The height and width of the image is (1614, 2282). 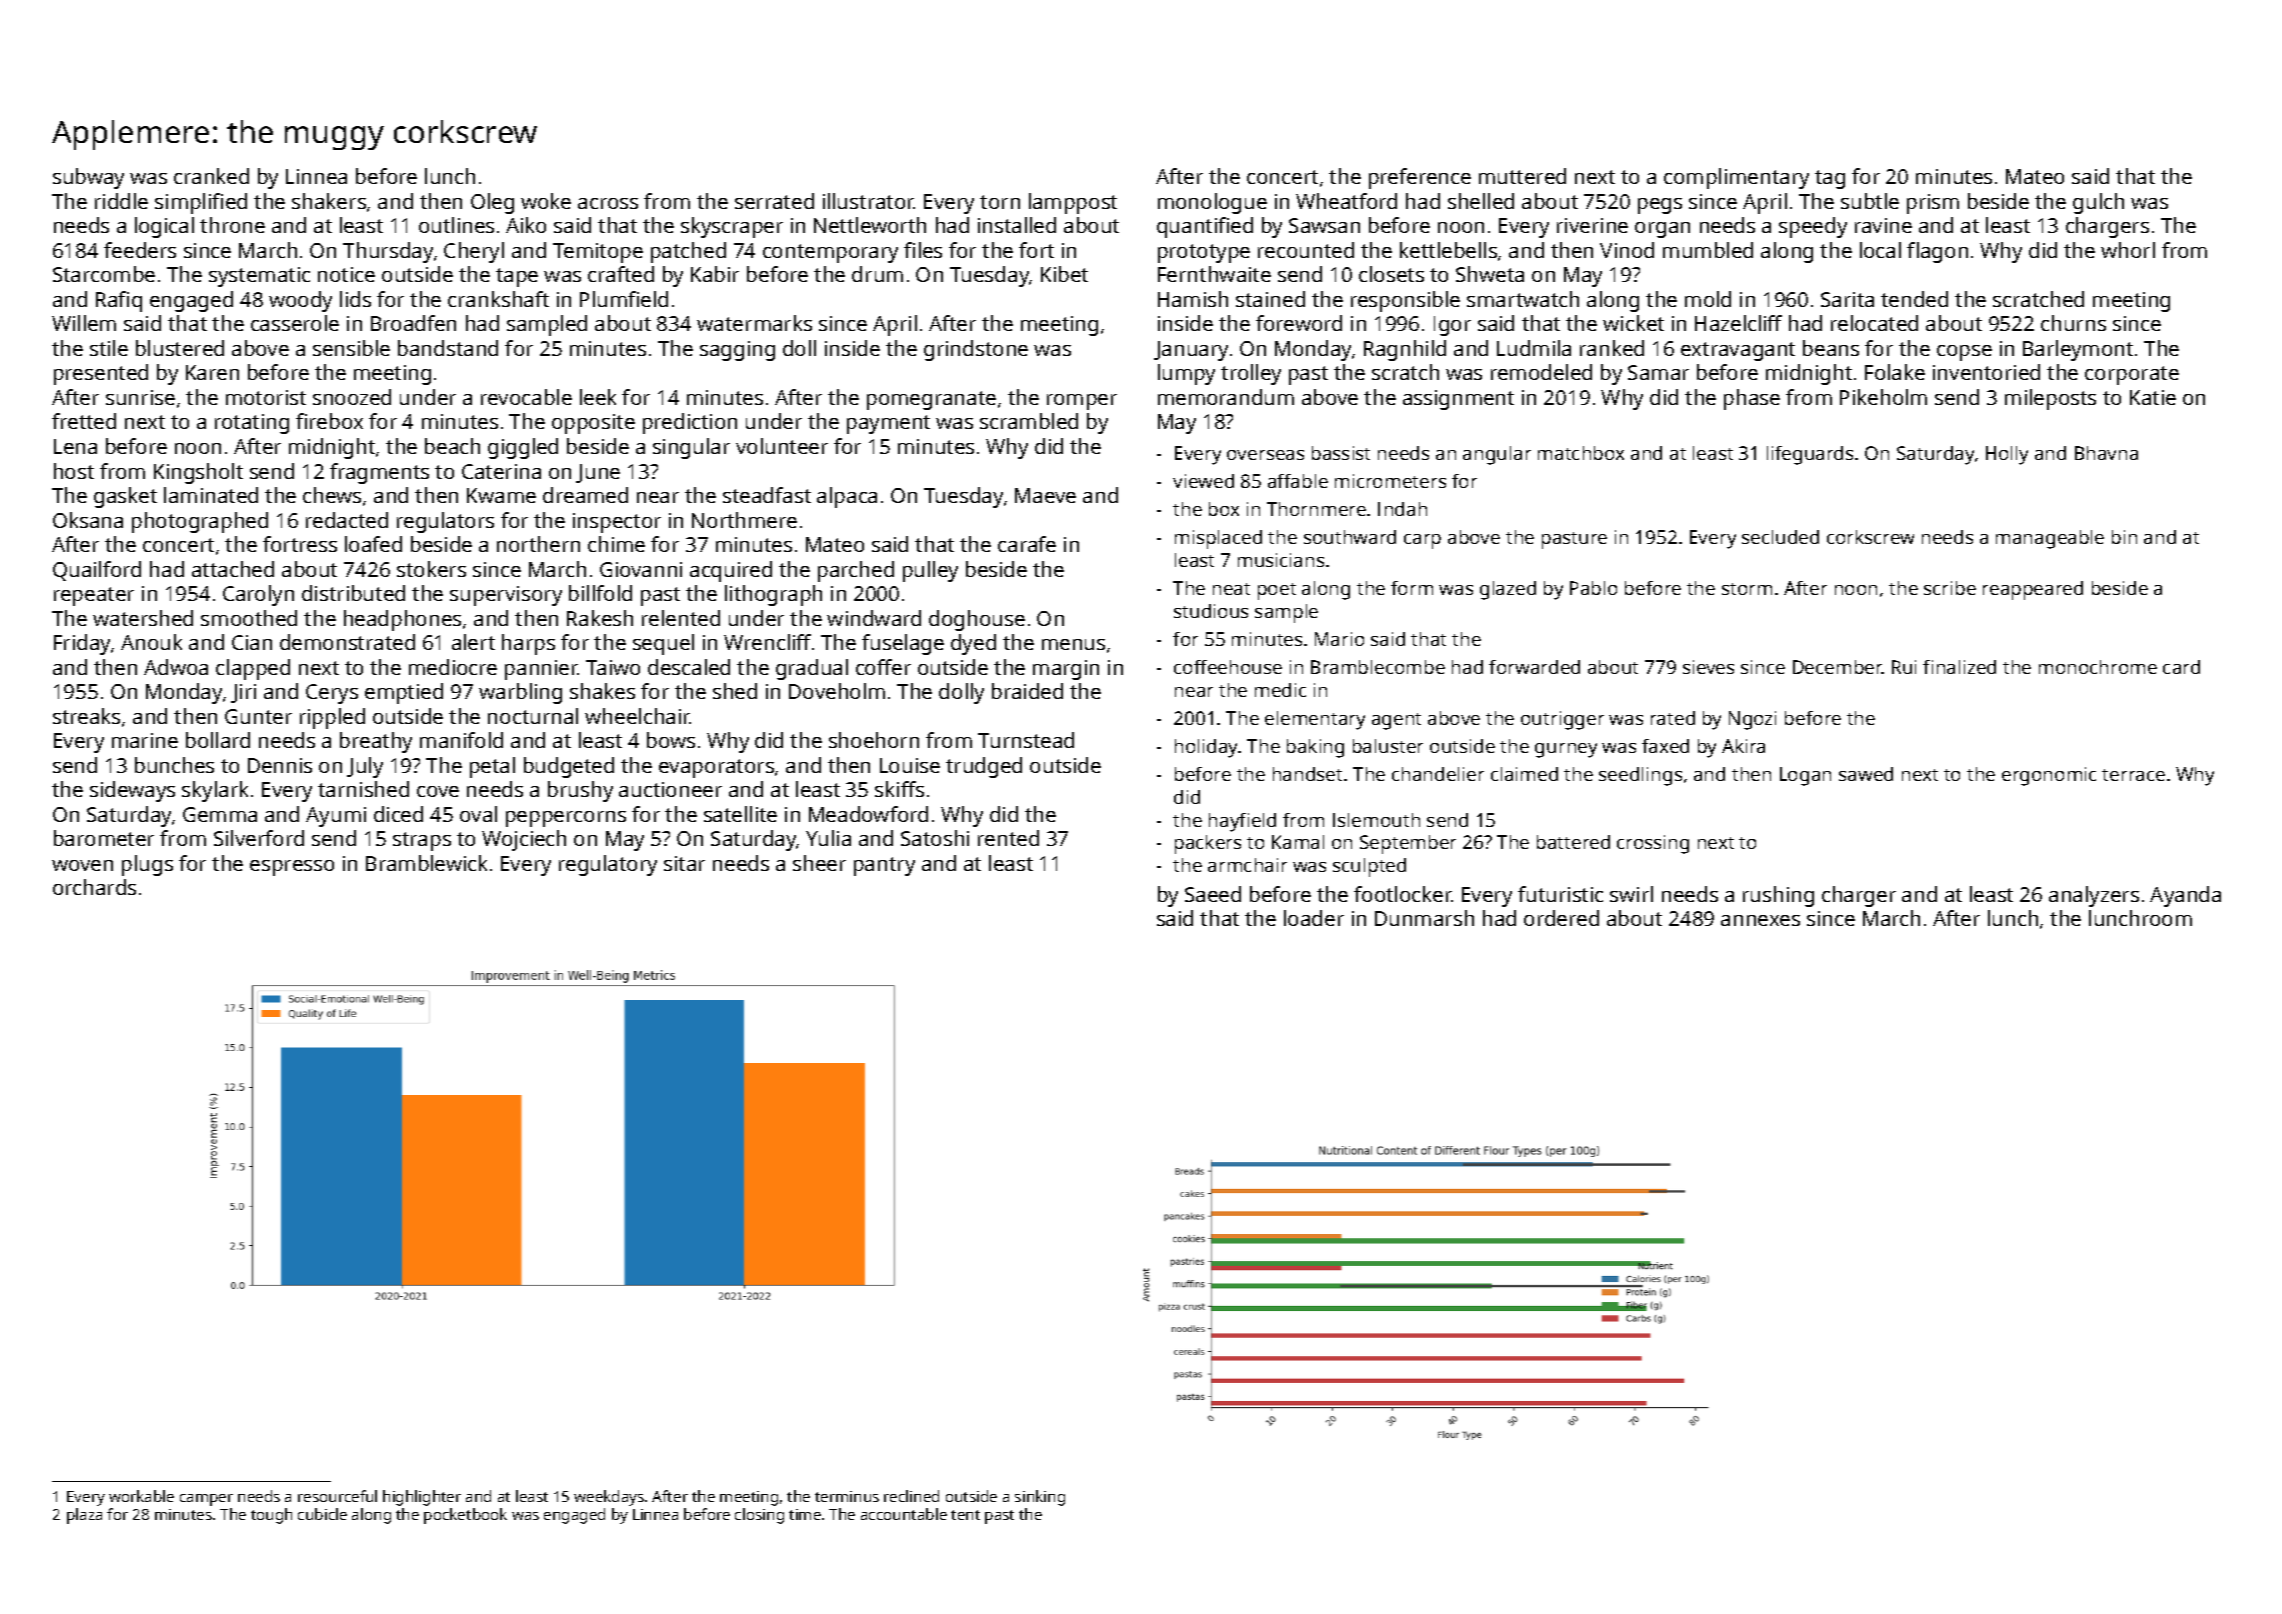 What do you see at coordinates (2185, 896) in the image?
I see `Ayanda` at bounding box center [2185, 896].
